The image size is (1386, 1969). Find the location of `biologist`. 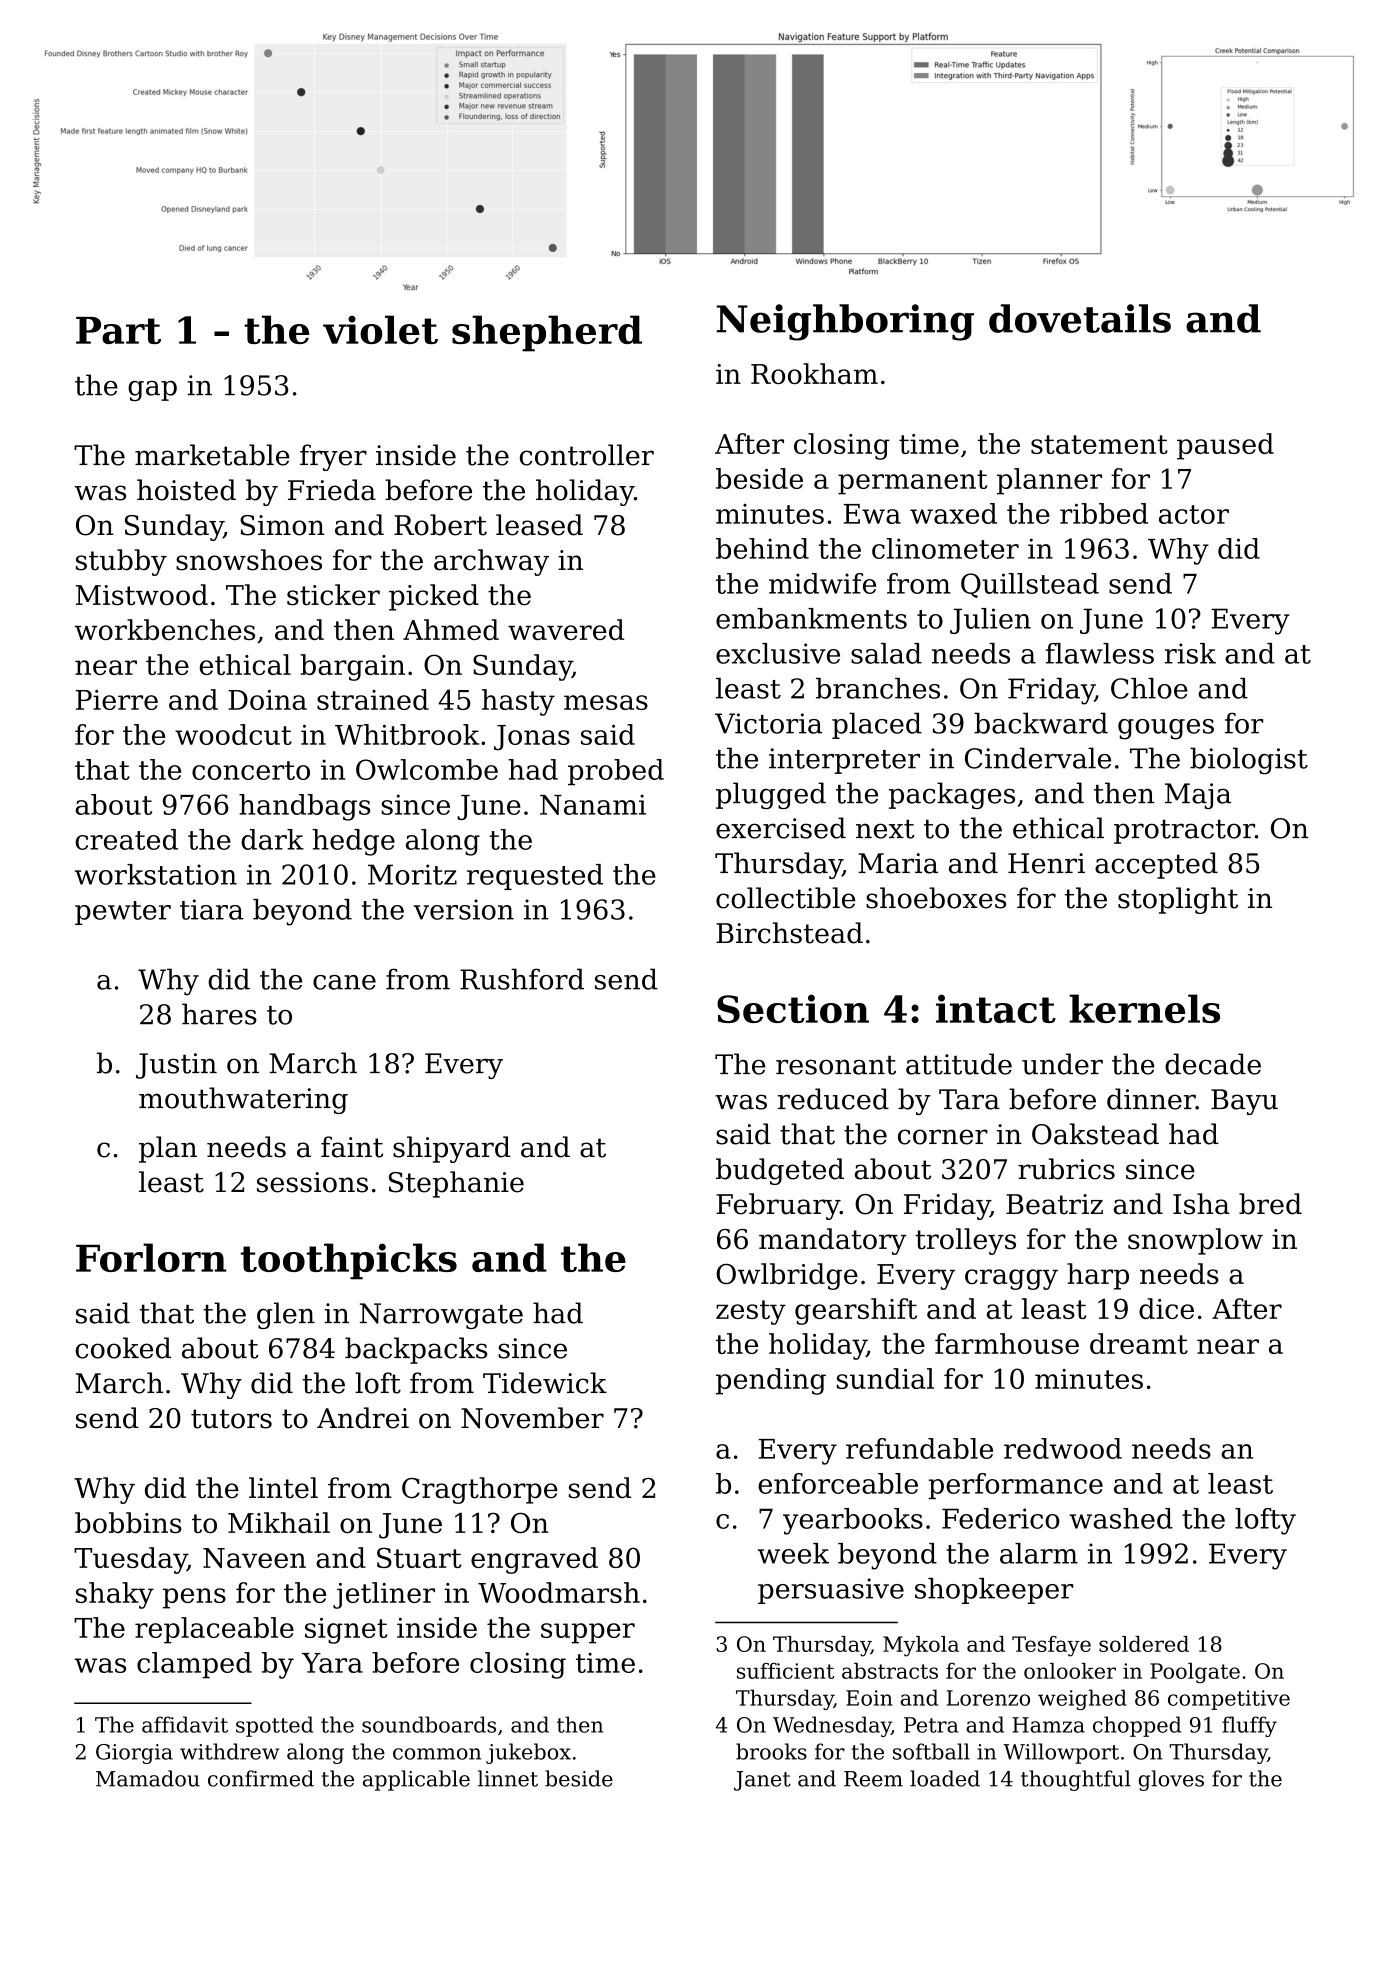

biologist is located at coordinates (1249, 761).
